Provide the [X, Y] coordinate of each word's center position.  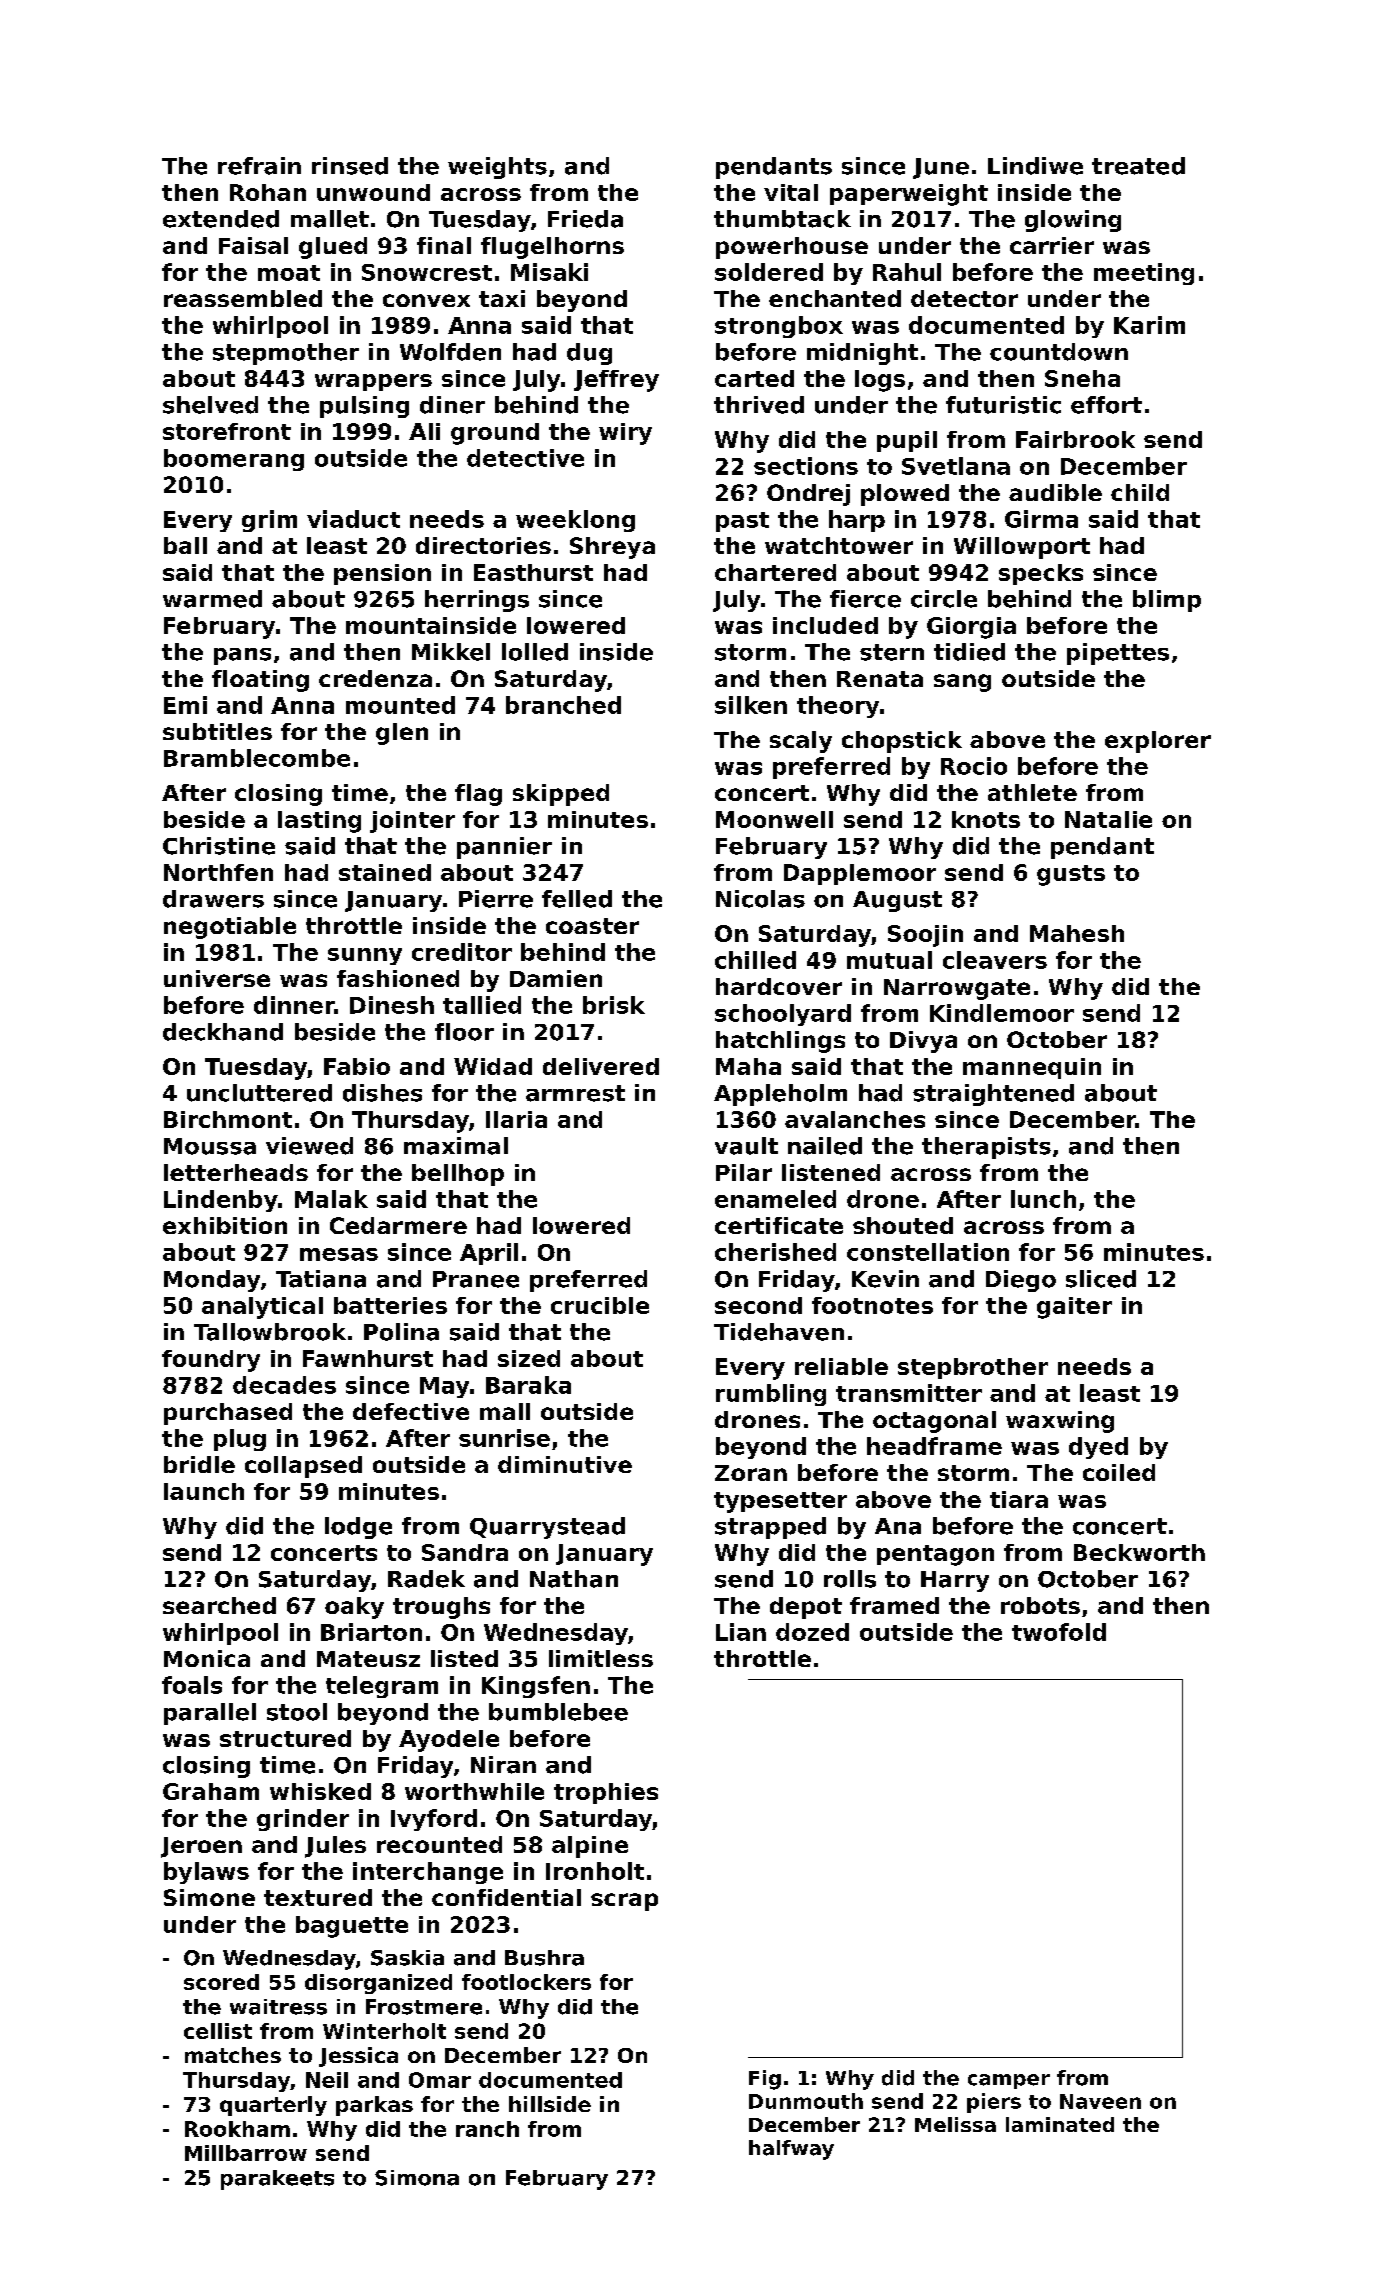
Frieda [585, 219]
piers [994, 2103]
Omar [440, 2080]
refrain [259, 166]
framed [894, 1605]
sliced [1101, 1279]
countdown [1059, 352]
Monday [212, 1281]
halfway [791, 2150]
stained [385, 872]
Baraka [528, 1385]
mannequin [1032, 1068]
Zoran [751, 1473]
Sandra [465, 1552]
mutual [889, 960]
